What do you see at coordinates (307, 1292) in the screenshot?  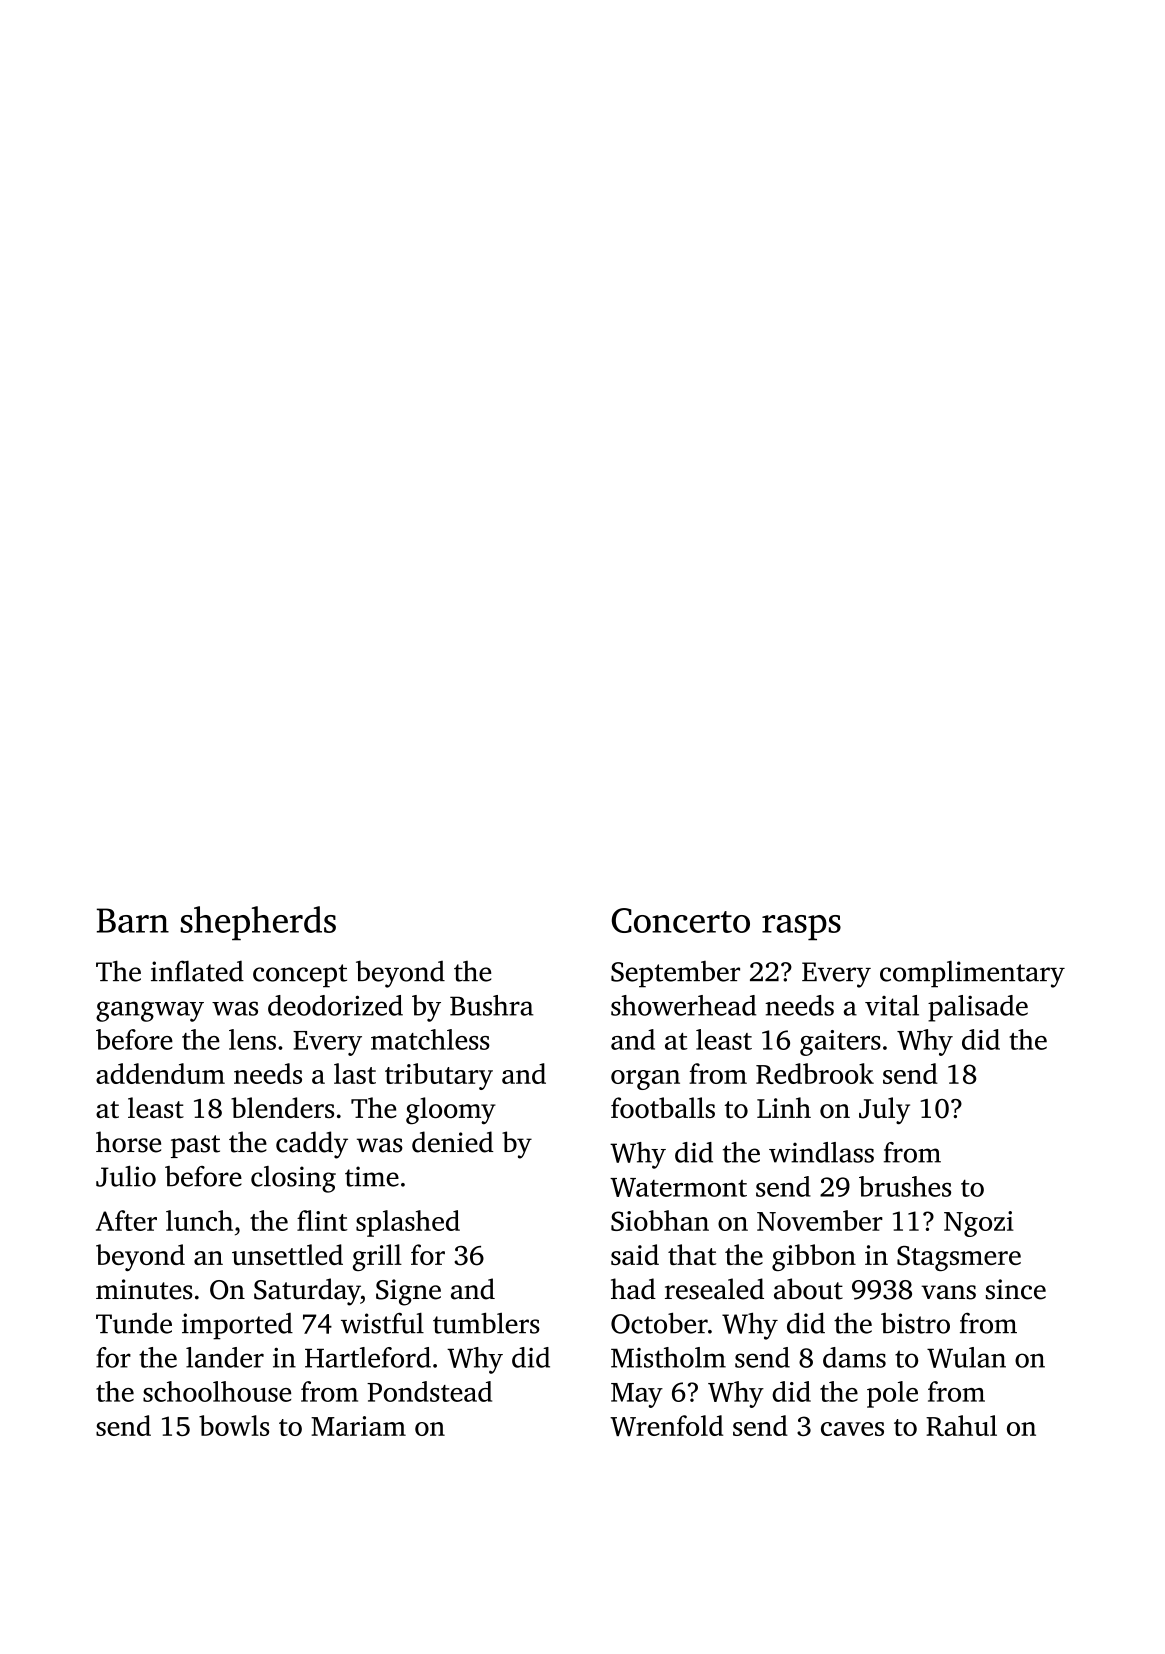 I see `Saturday` at bounding box center [307, 1292].
